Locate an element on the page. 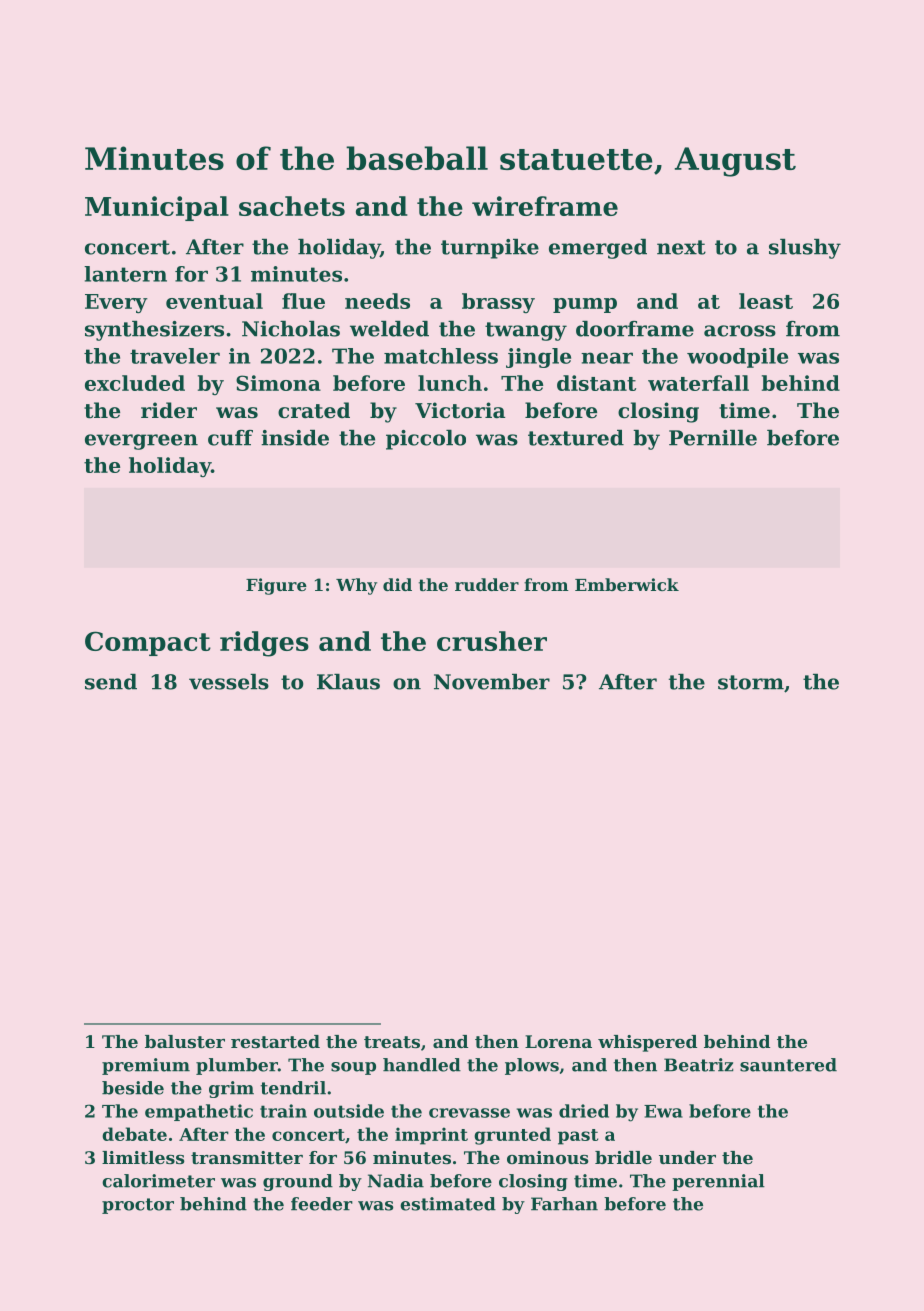  Emberwick is located at coordinates (627, 584).
